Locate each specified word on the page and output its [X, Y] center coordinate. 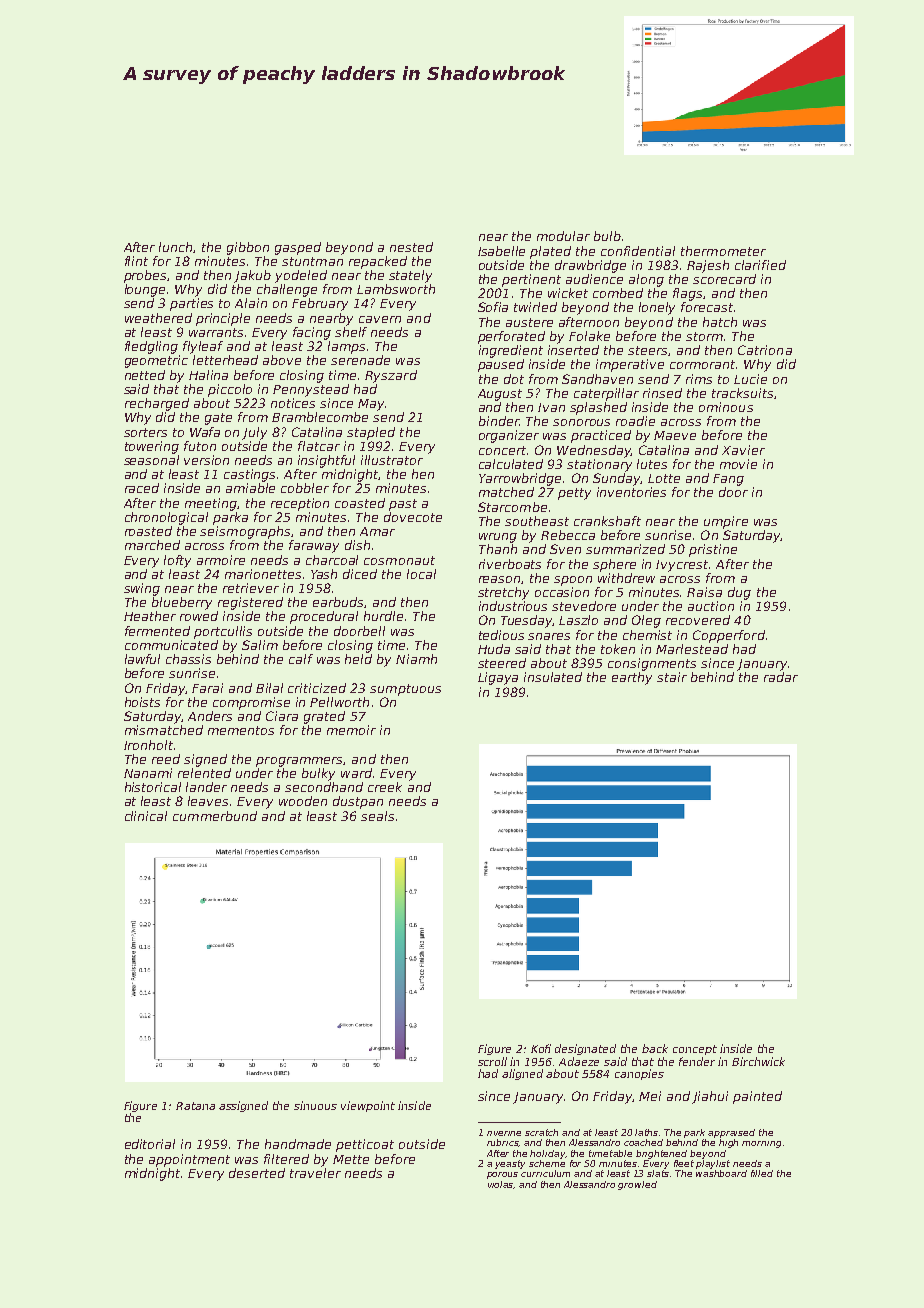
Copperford [729, 636]
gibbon [248, 248]
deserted [257, 1173]
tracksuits [742, 393]
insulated [553, 677]
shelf [351, 332]
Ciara [282, 716]
